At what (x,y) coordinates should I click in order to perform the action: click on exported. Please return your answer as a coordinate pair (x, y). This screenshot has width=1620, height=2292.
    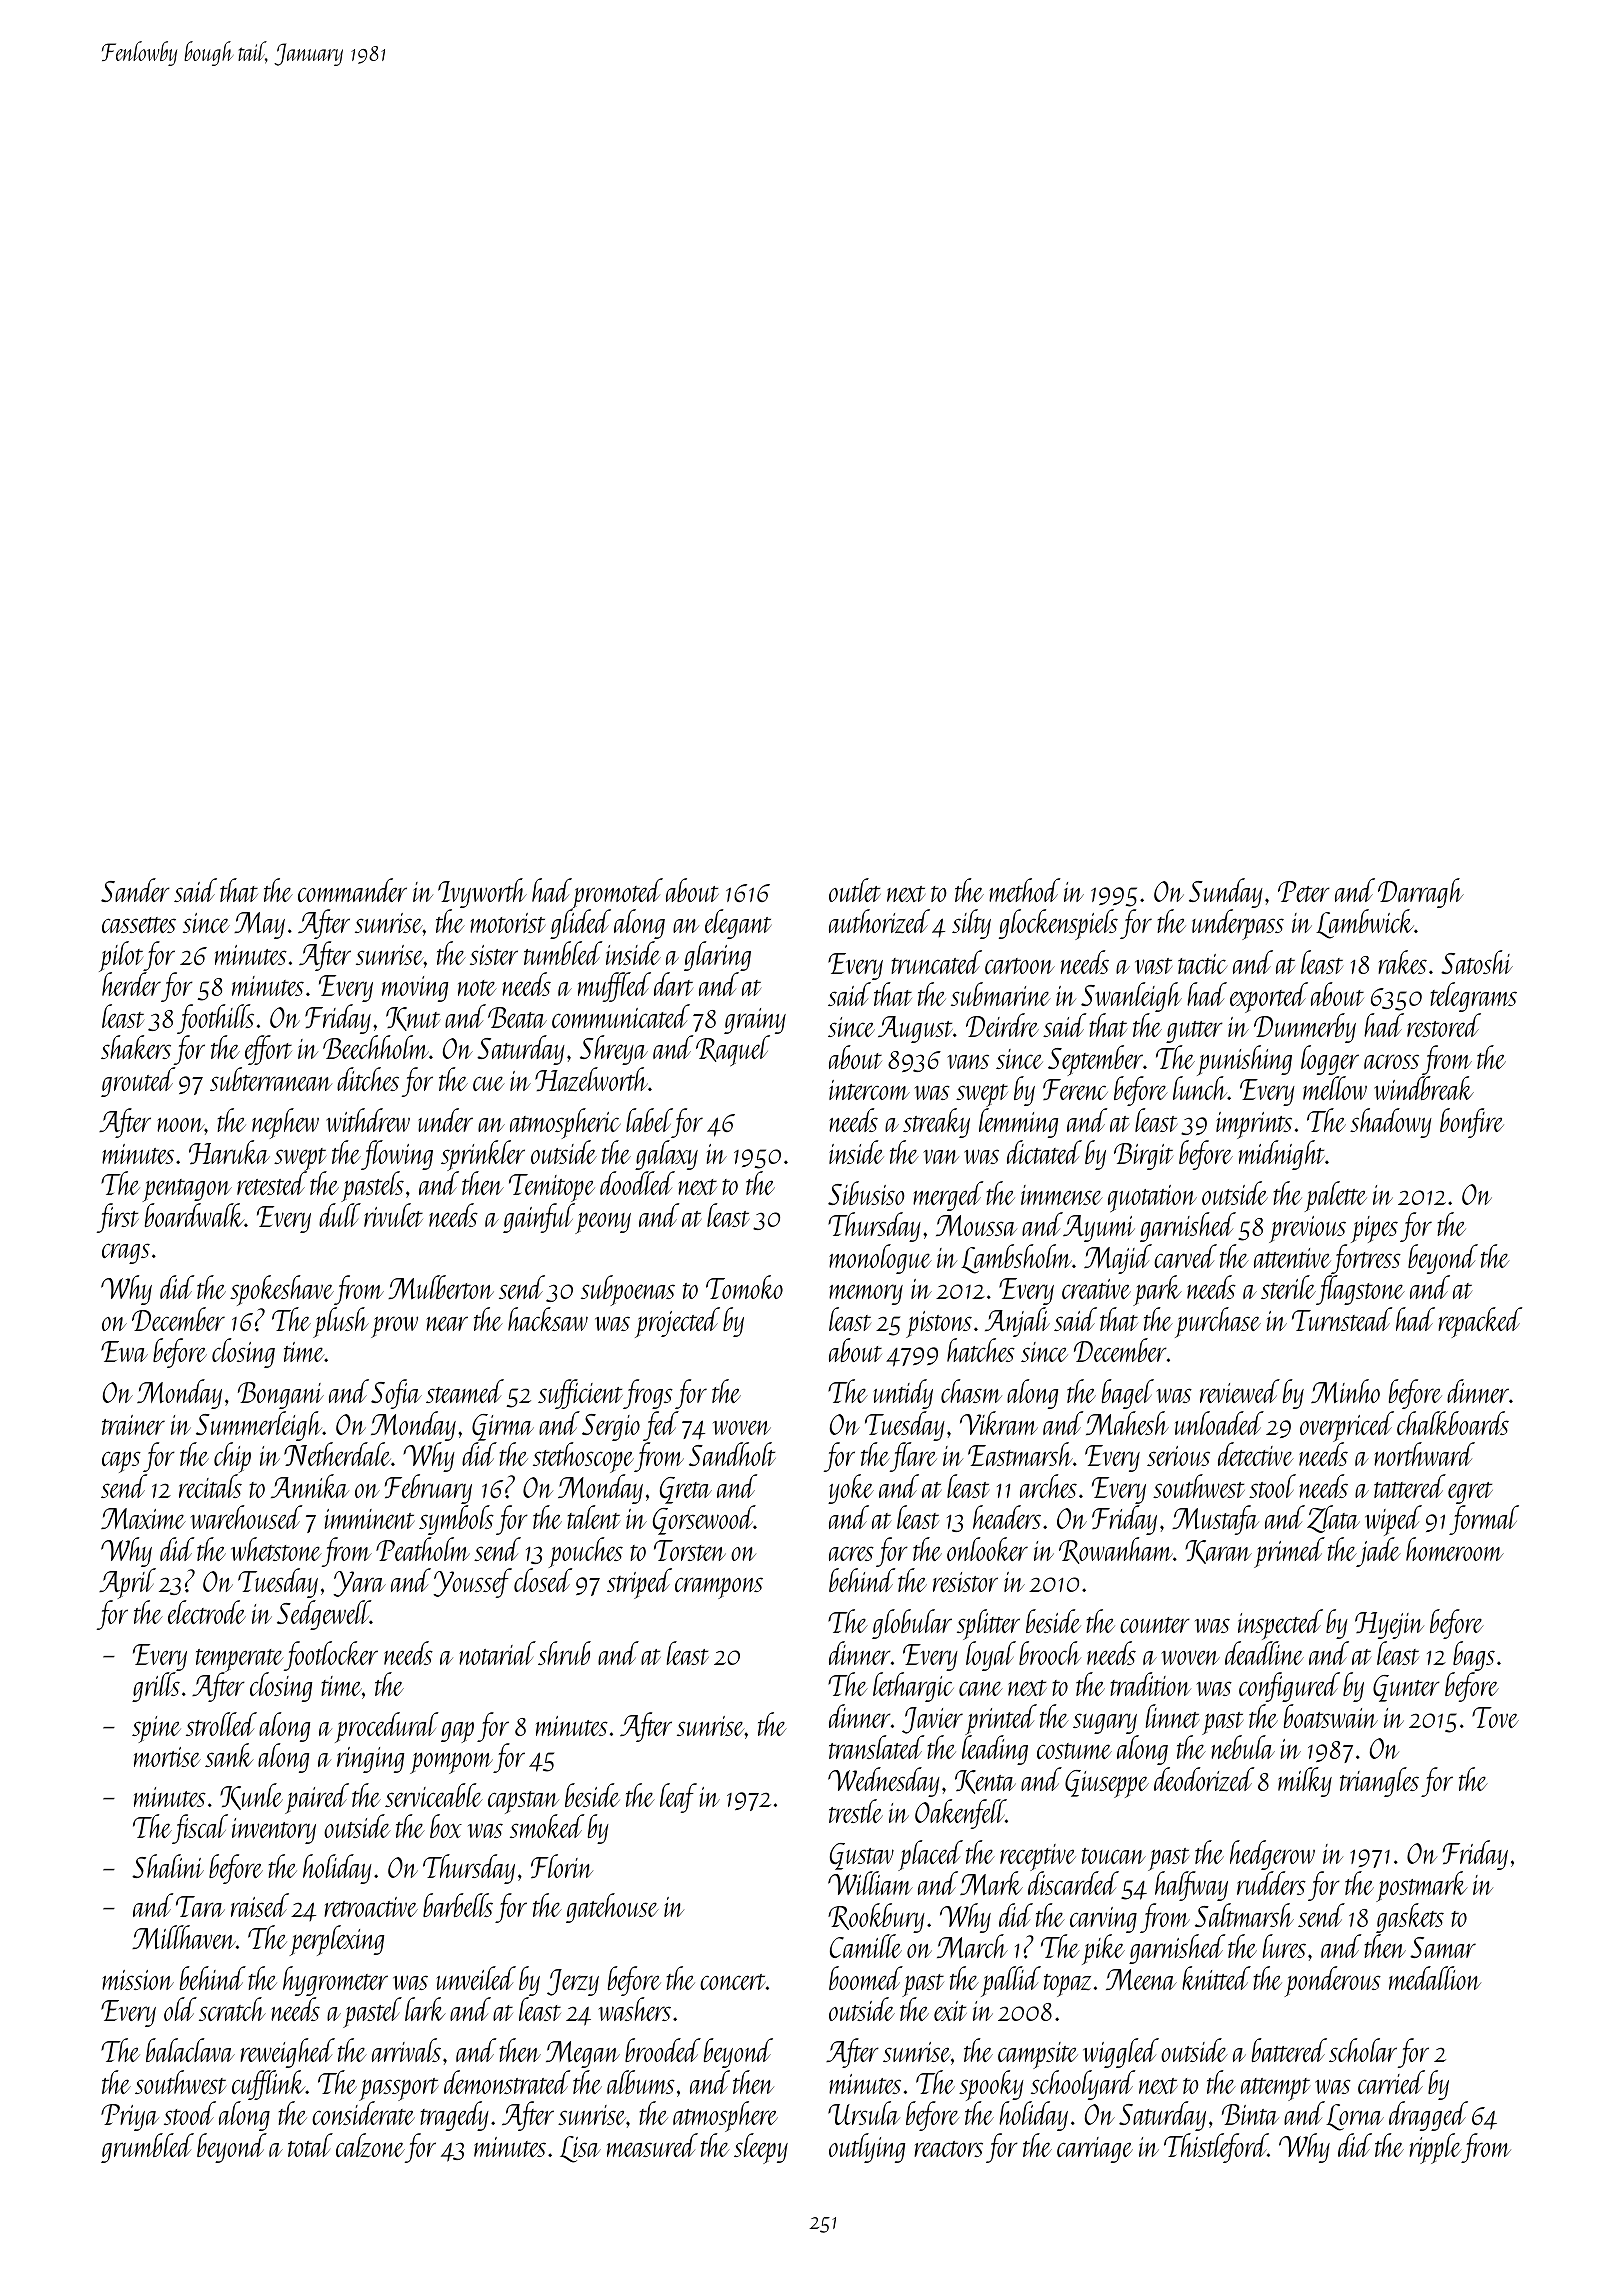
    Looking at the image, I should click on (1269, 997).
